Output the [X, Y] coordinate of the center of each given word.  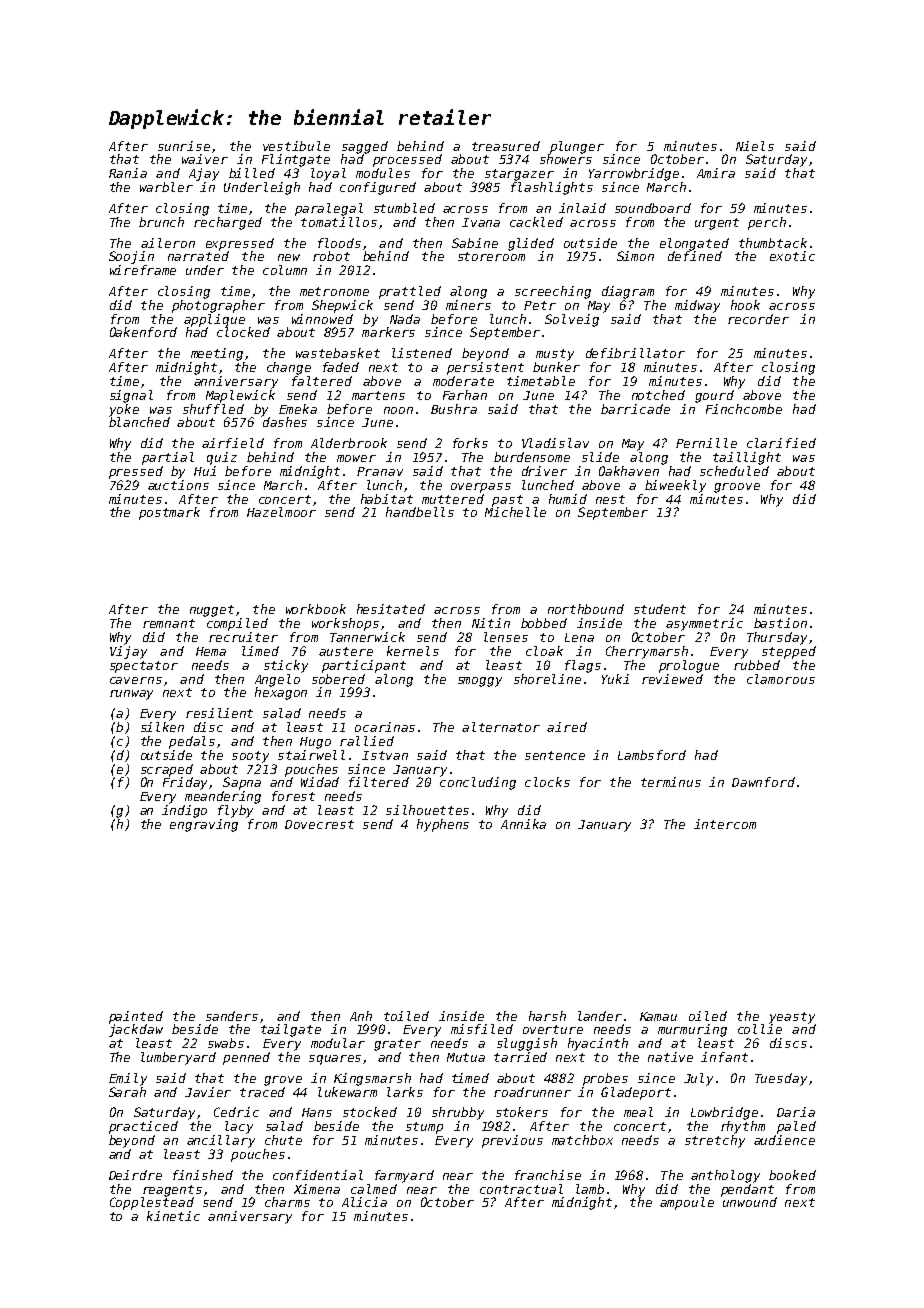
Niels [755, 146]
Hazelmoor [281, 512]
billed [252, 173]
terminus [671, 782]
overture [553, 1029]
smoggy [480, 682]
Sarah [127, 1092]
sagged [365, 147]
